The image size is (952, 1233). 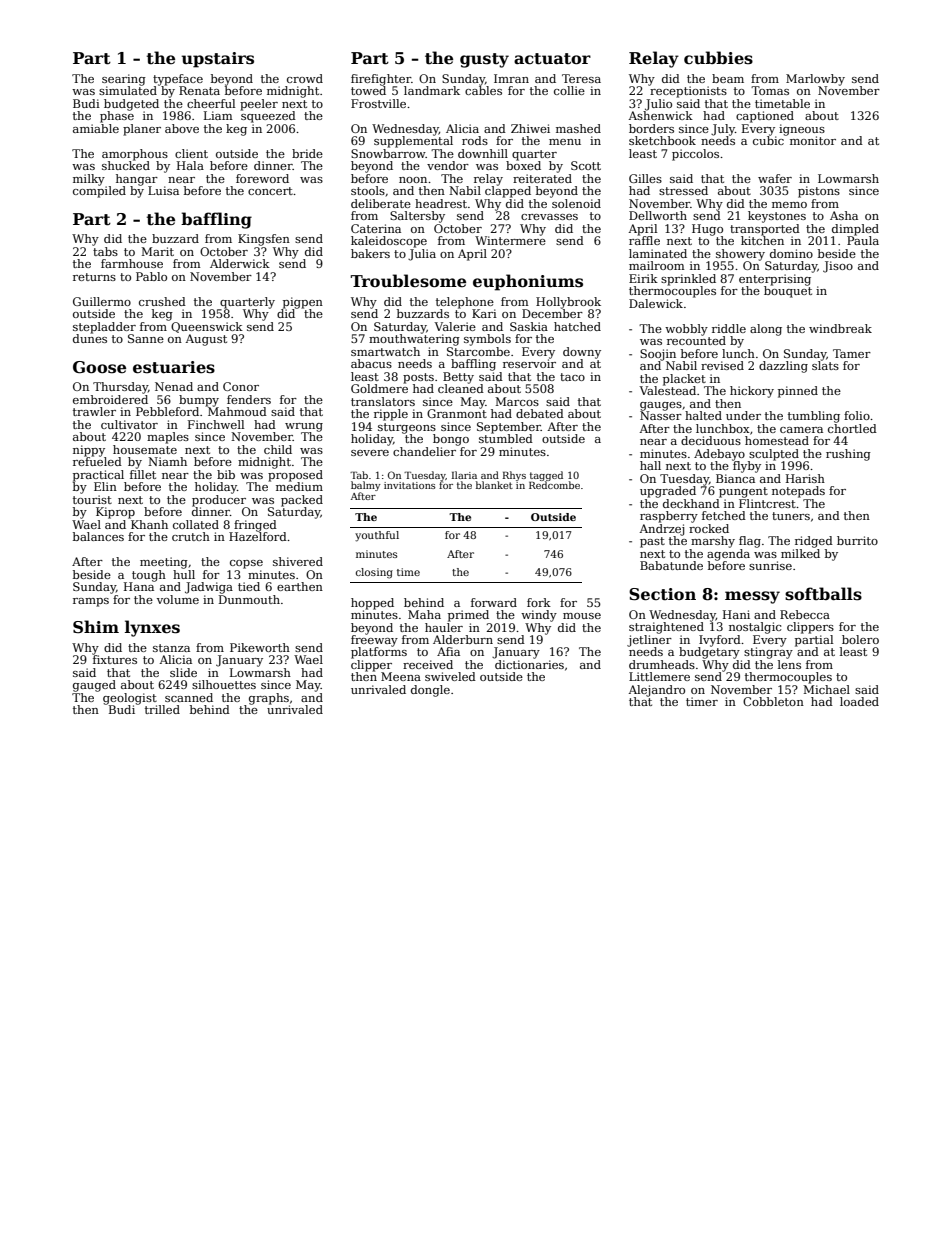 What do you see at coordinates (863, 240) in the image?
I see `Paula` at bounding box center [863, 240].
